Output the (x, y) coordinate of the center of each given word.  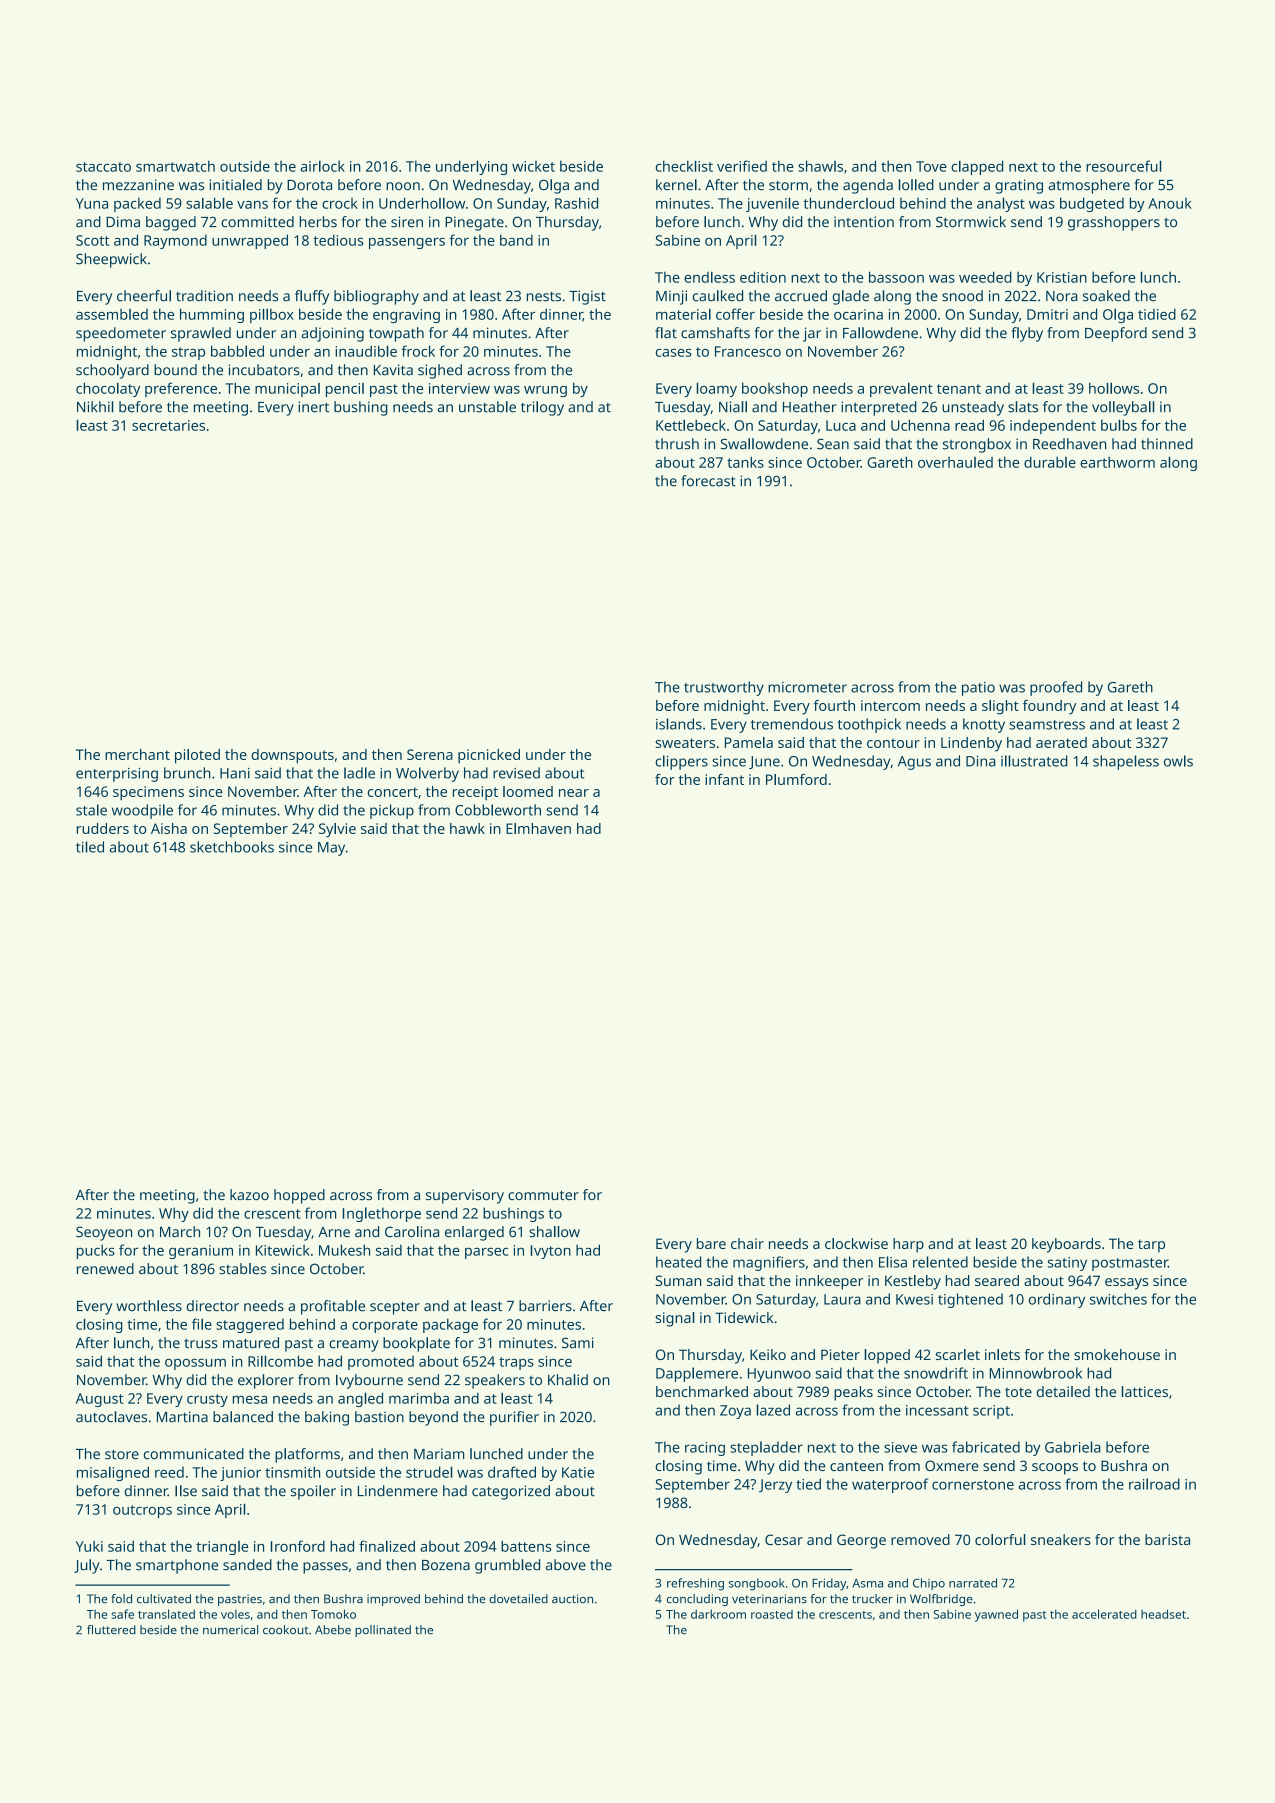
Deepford (1116, 334)
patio (978, 689)
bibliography (376, 297)
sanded (247, 1565)
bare (711, 1243)
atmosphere (1089, 186)
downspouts (292, 756)
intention (864, 222)
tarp (1151, 1246)
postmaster (1130, 1264)
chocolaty (108, 389)
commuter (543, 1195)
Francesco (748, 351)
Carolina (412, 1231)
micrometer (807, 687)
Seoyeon (104, 1233)
